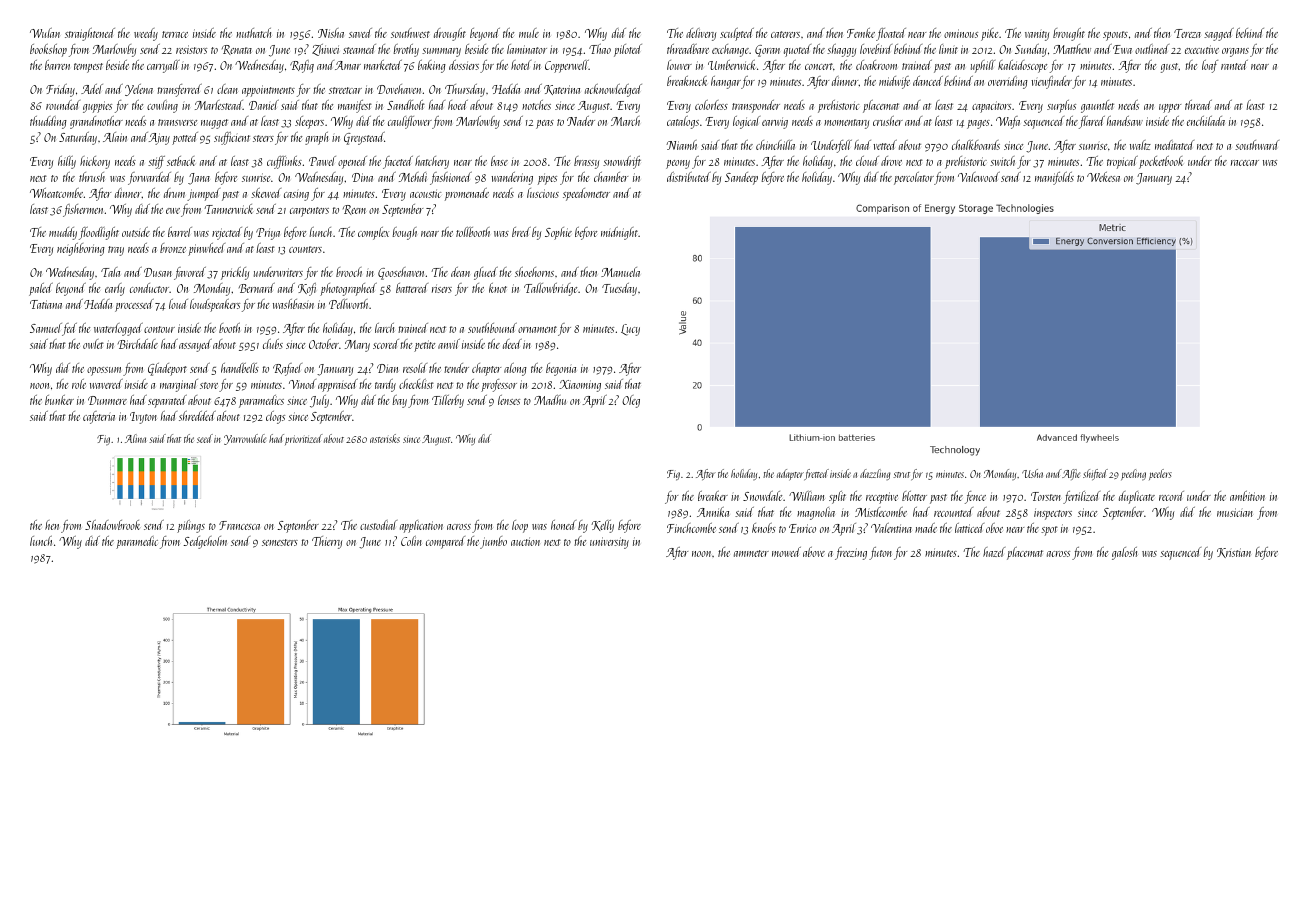 The height and width of the screenshot is (924, 1308). What do you see at coordinates (284, 162) in the screenshot?
I see `cufflinks` at bounding box center [284, 162].
